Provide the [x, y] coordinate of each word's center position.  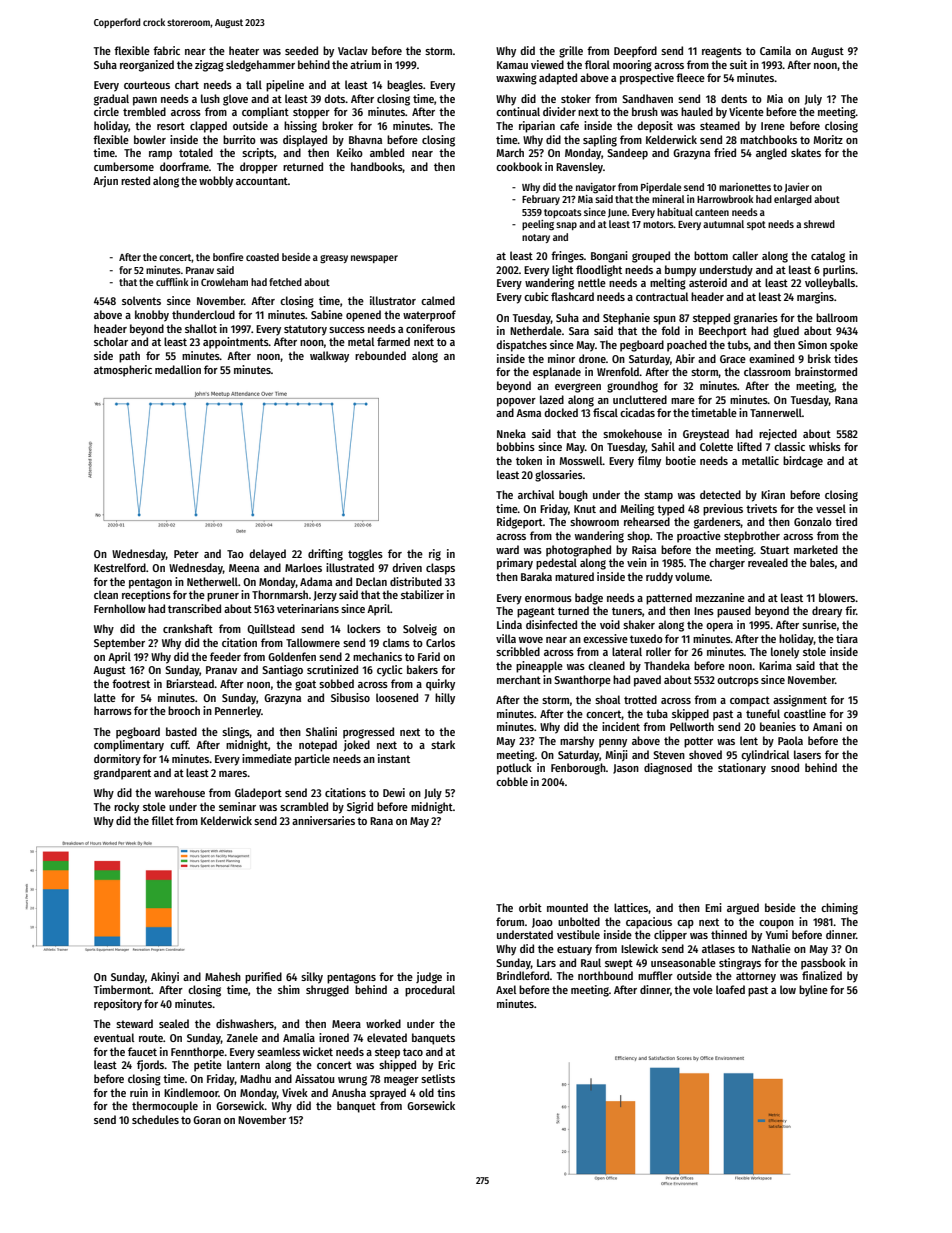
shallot [201, 328]
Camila [775, 50]
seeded [301, 50]
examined [771, 358]
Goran [207, 1120]
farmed [393, 341]
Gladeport [258, 794]
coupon [776, 924]
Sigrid [360, 808]
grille [571, 52]
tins [446, 1092]
